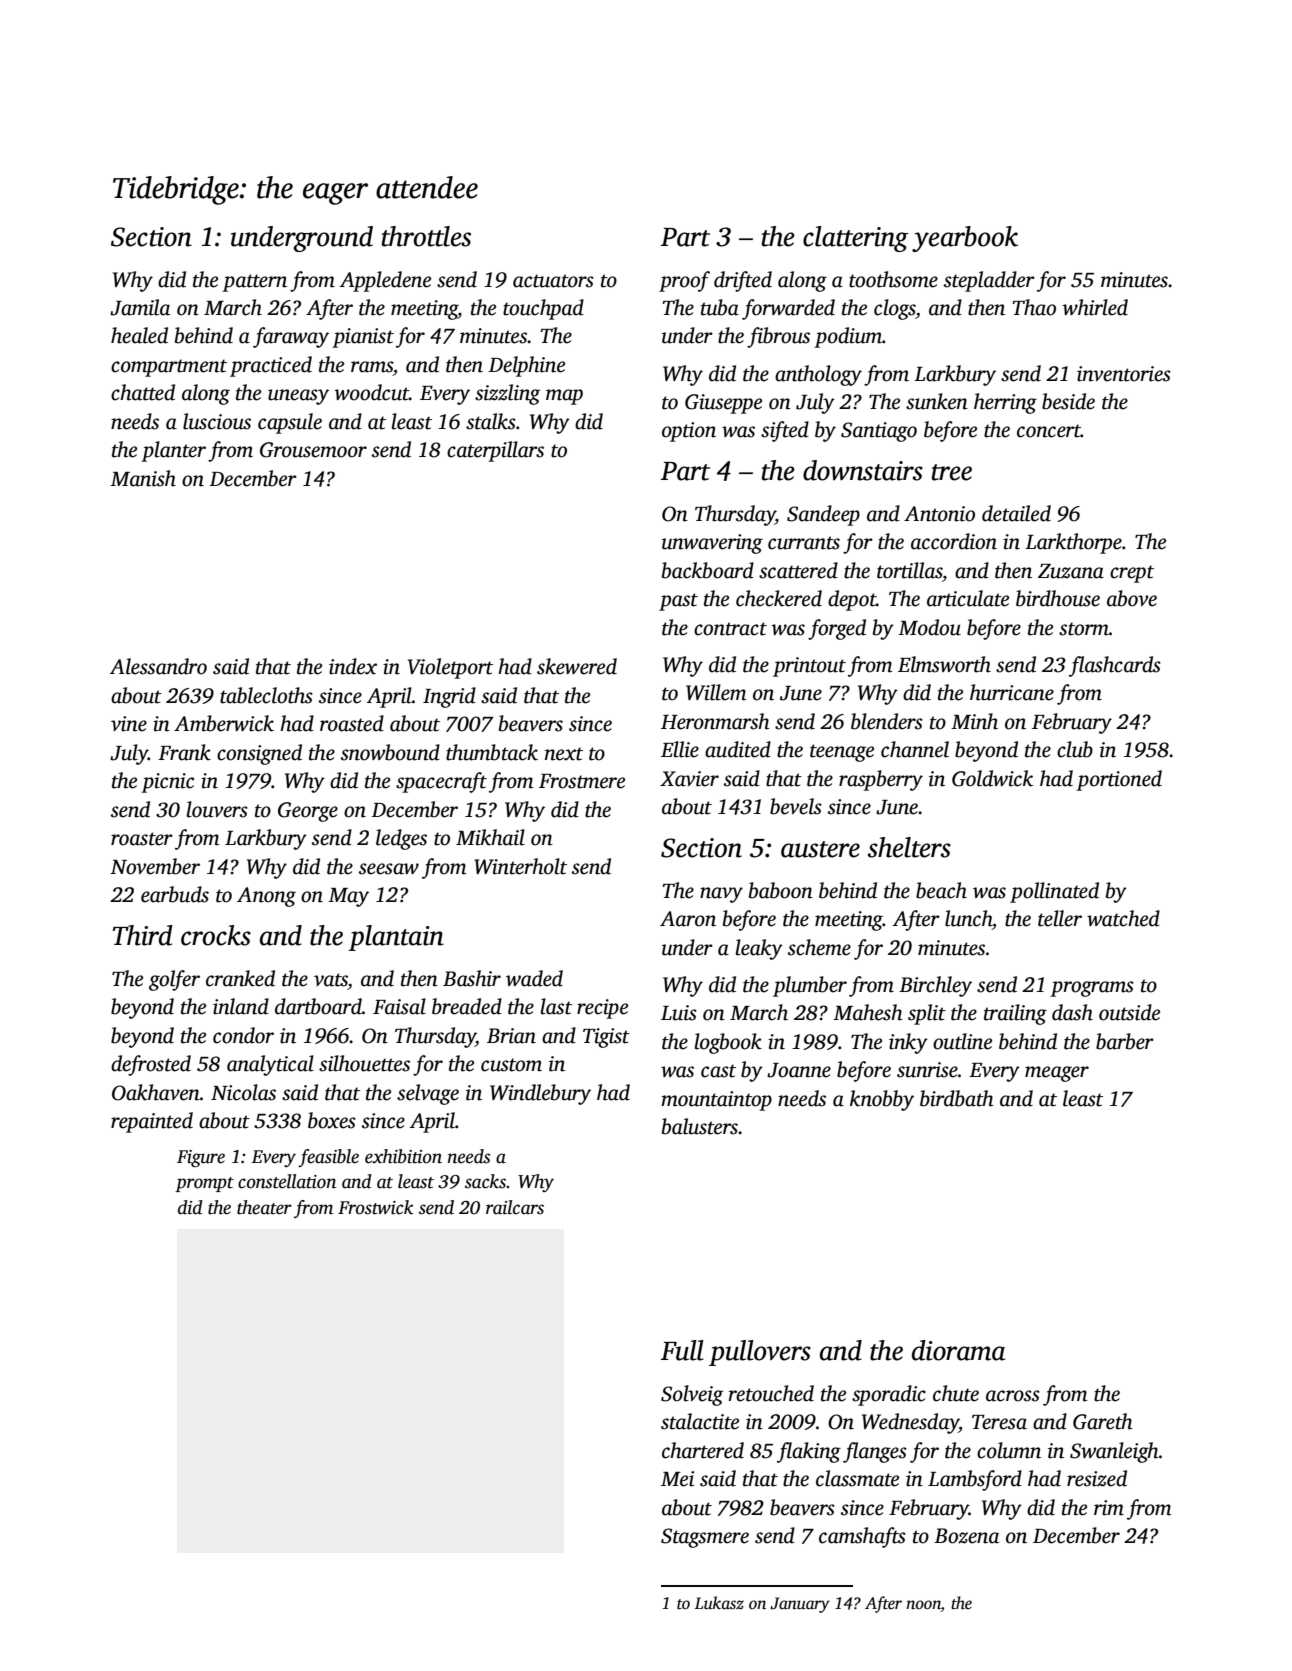 The image size is (1292, 1671). Describe the element at coordinates (1016, 513) in the screenshot. I see `detailed` at that location.
